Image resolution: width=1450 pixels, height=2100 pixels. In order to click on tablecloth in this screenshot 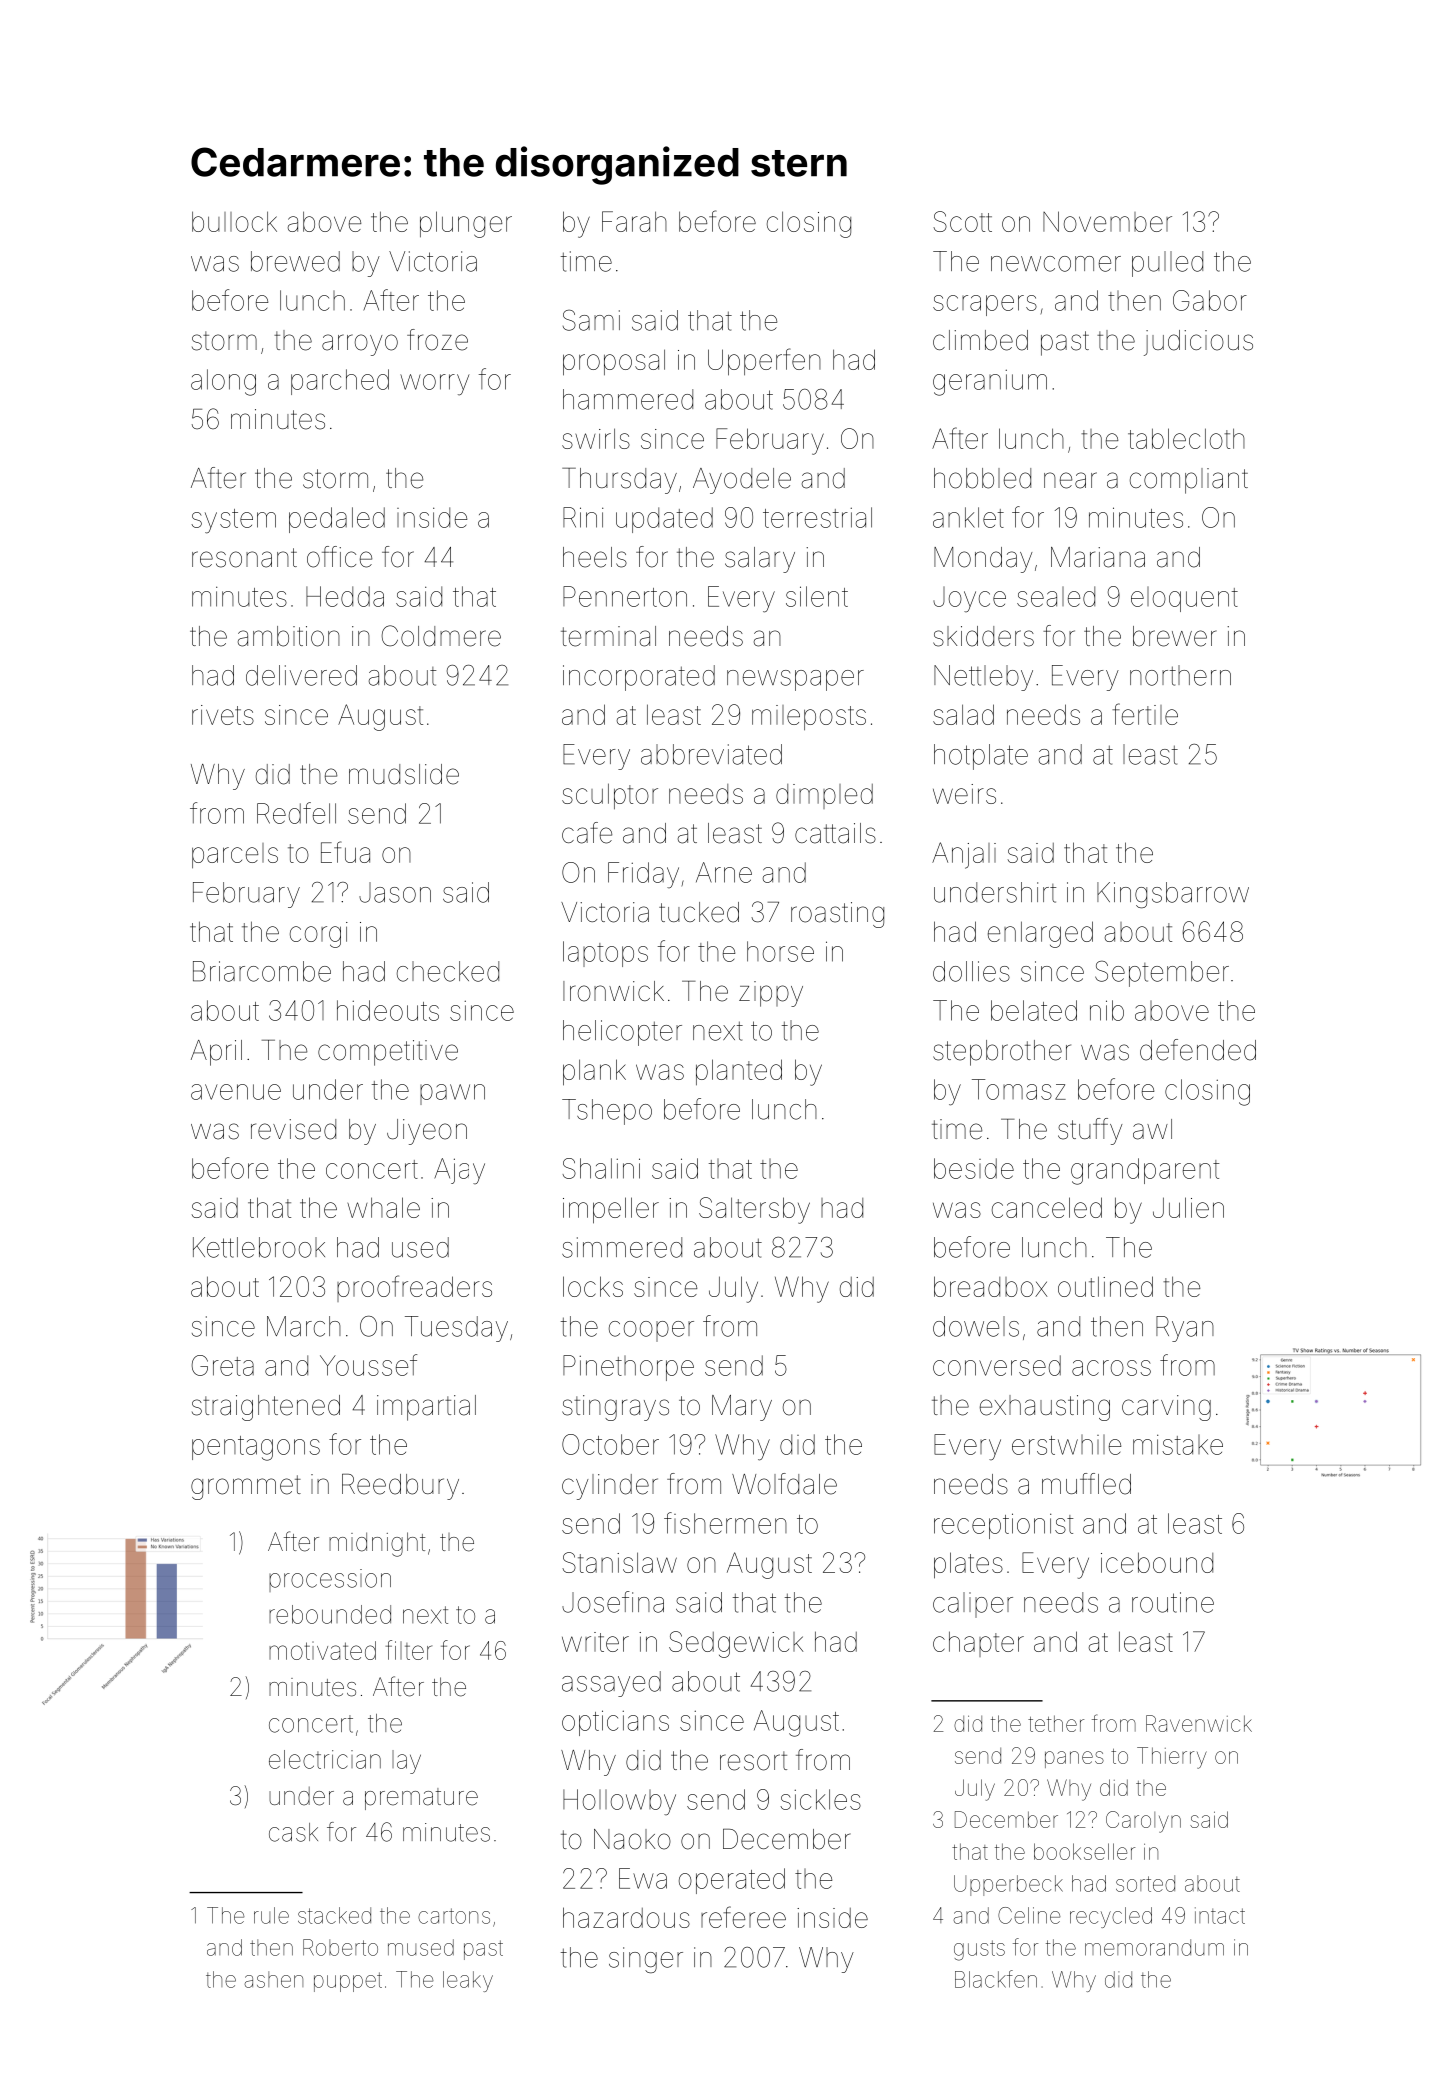, I will do `click(1186, 438)`.
